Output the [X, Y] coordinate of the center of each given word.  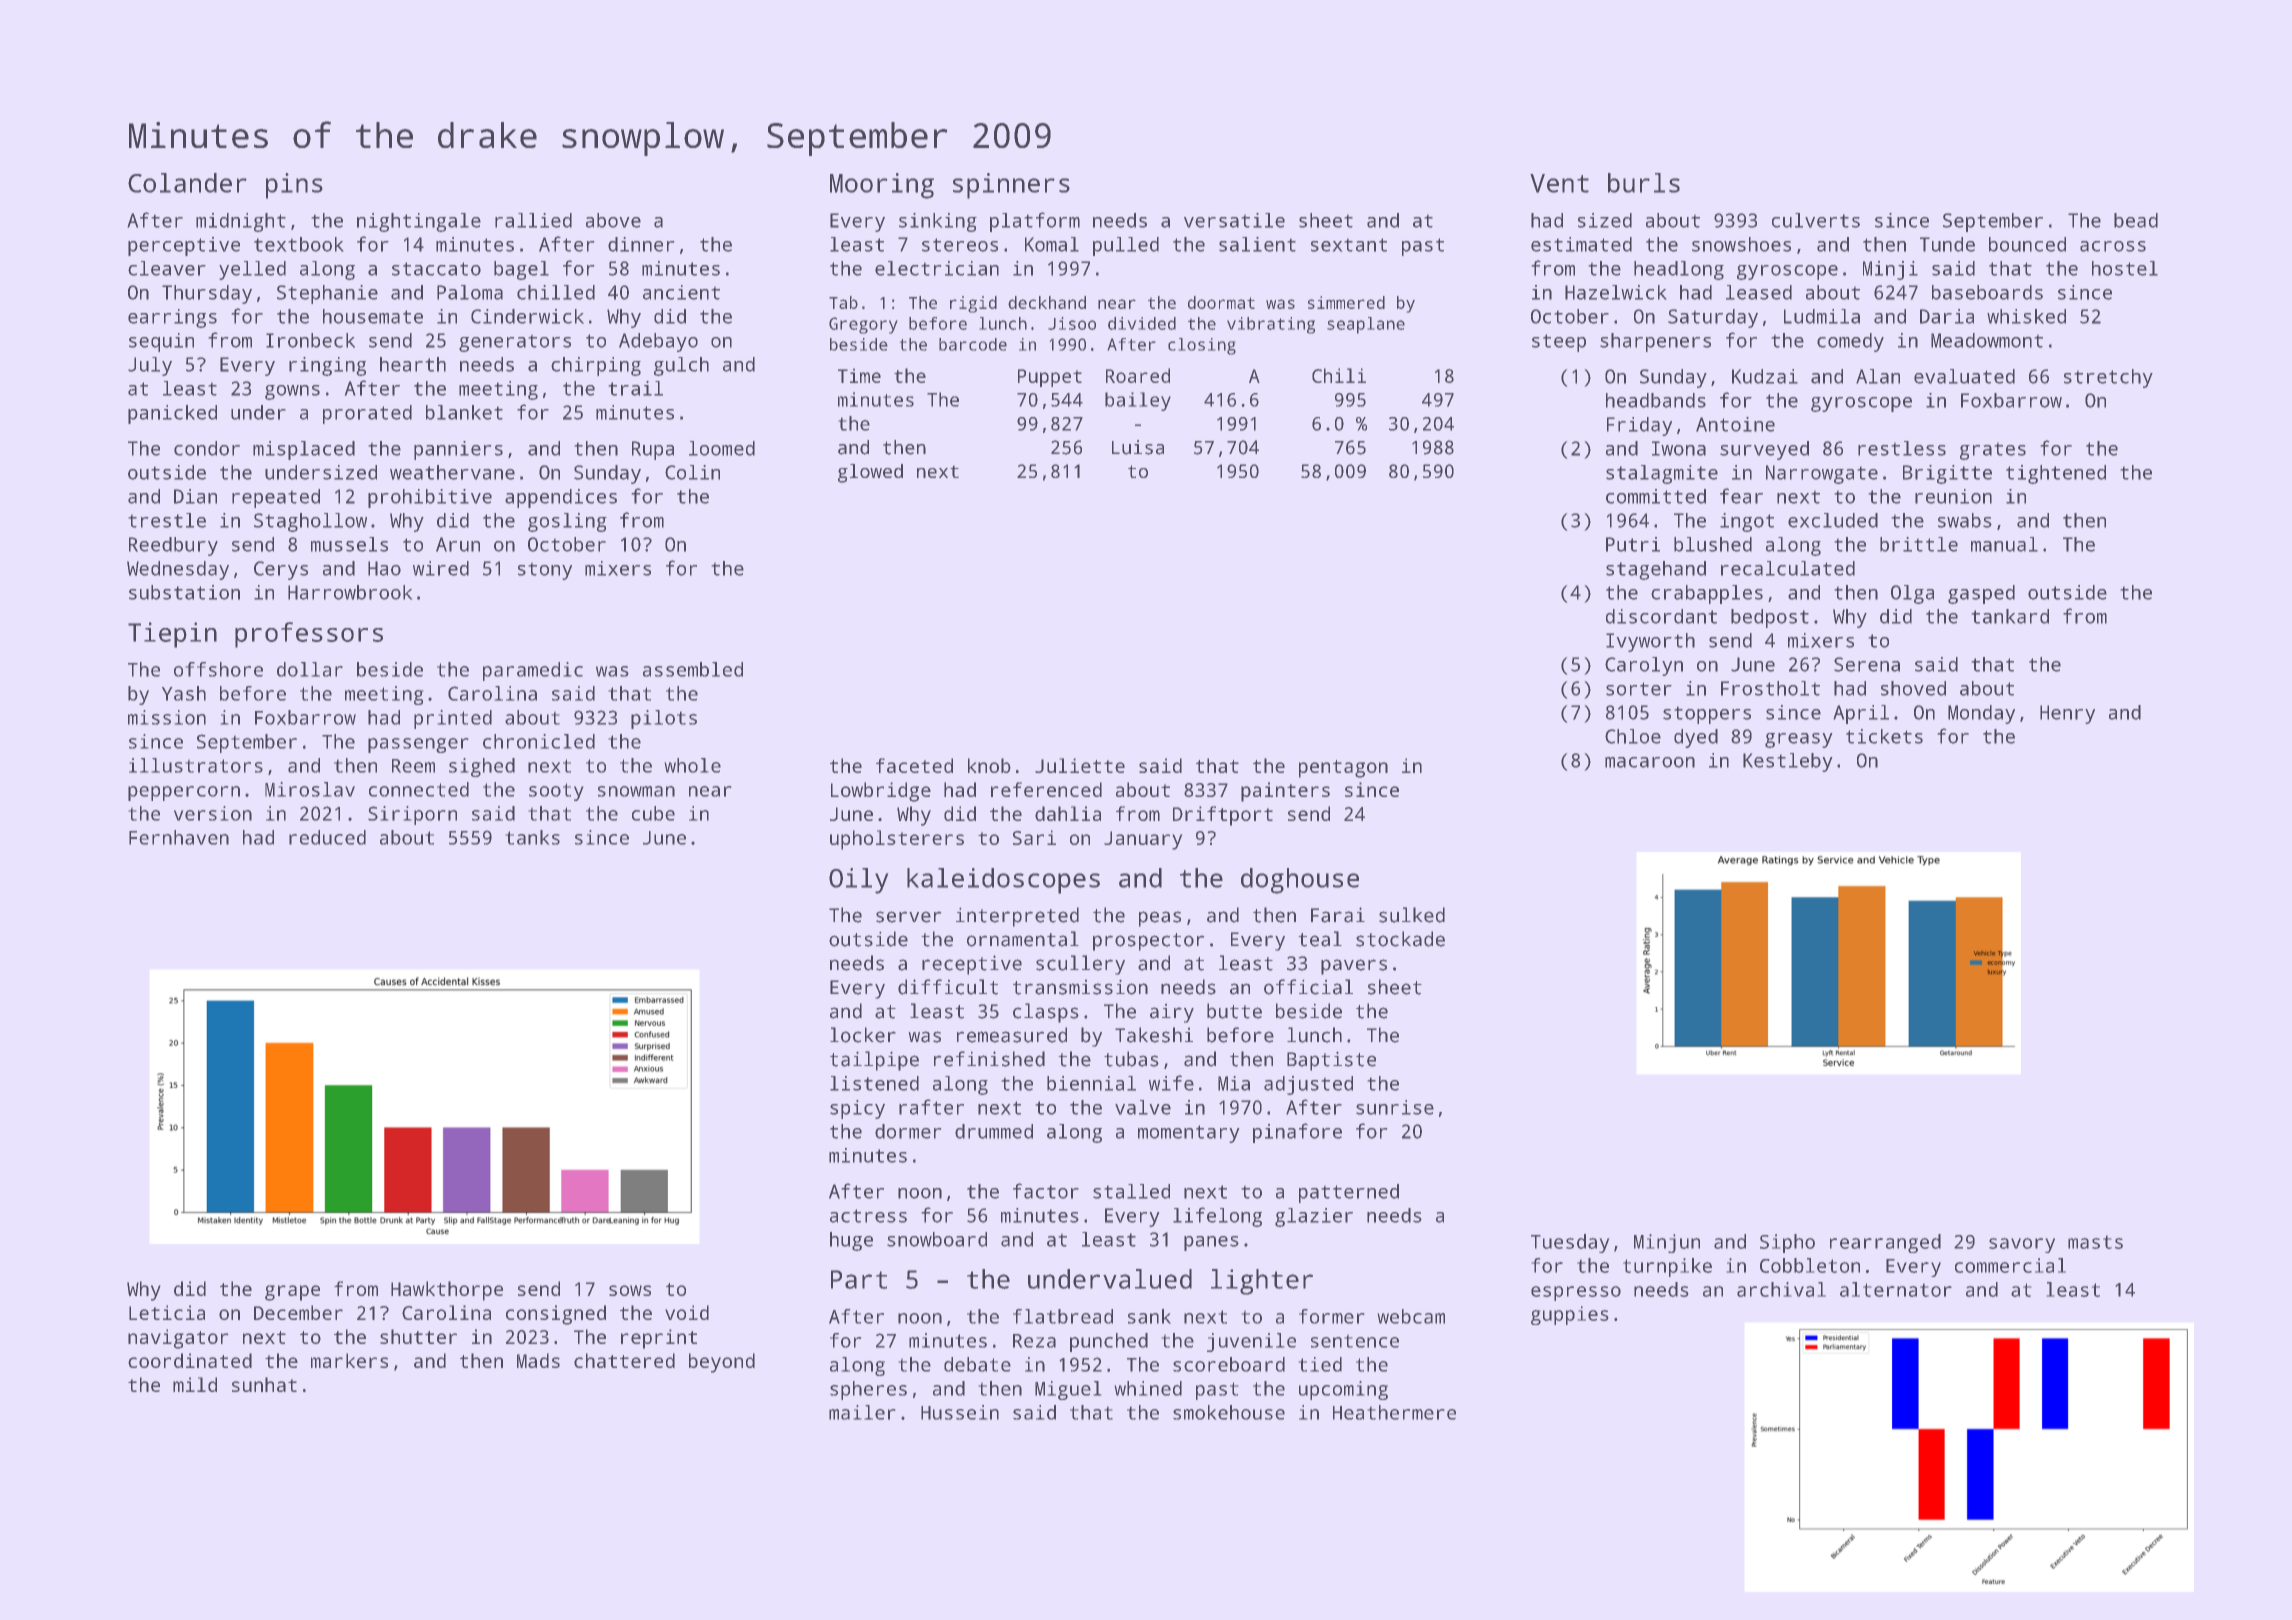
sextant [1349, 245]
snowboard [937, 1239]
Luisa [1138, 447]
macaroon [1650, 762]
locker [863, 1035]
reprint [659, 1339]
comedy [1850, 342]
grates [1993, 451]
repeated [276, 498]
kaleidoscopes [1003, 881]
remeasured [1012, 1035]
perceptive [184, 246]
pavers [1354, 967]
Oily [859, 881]
